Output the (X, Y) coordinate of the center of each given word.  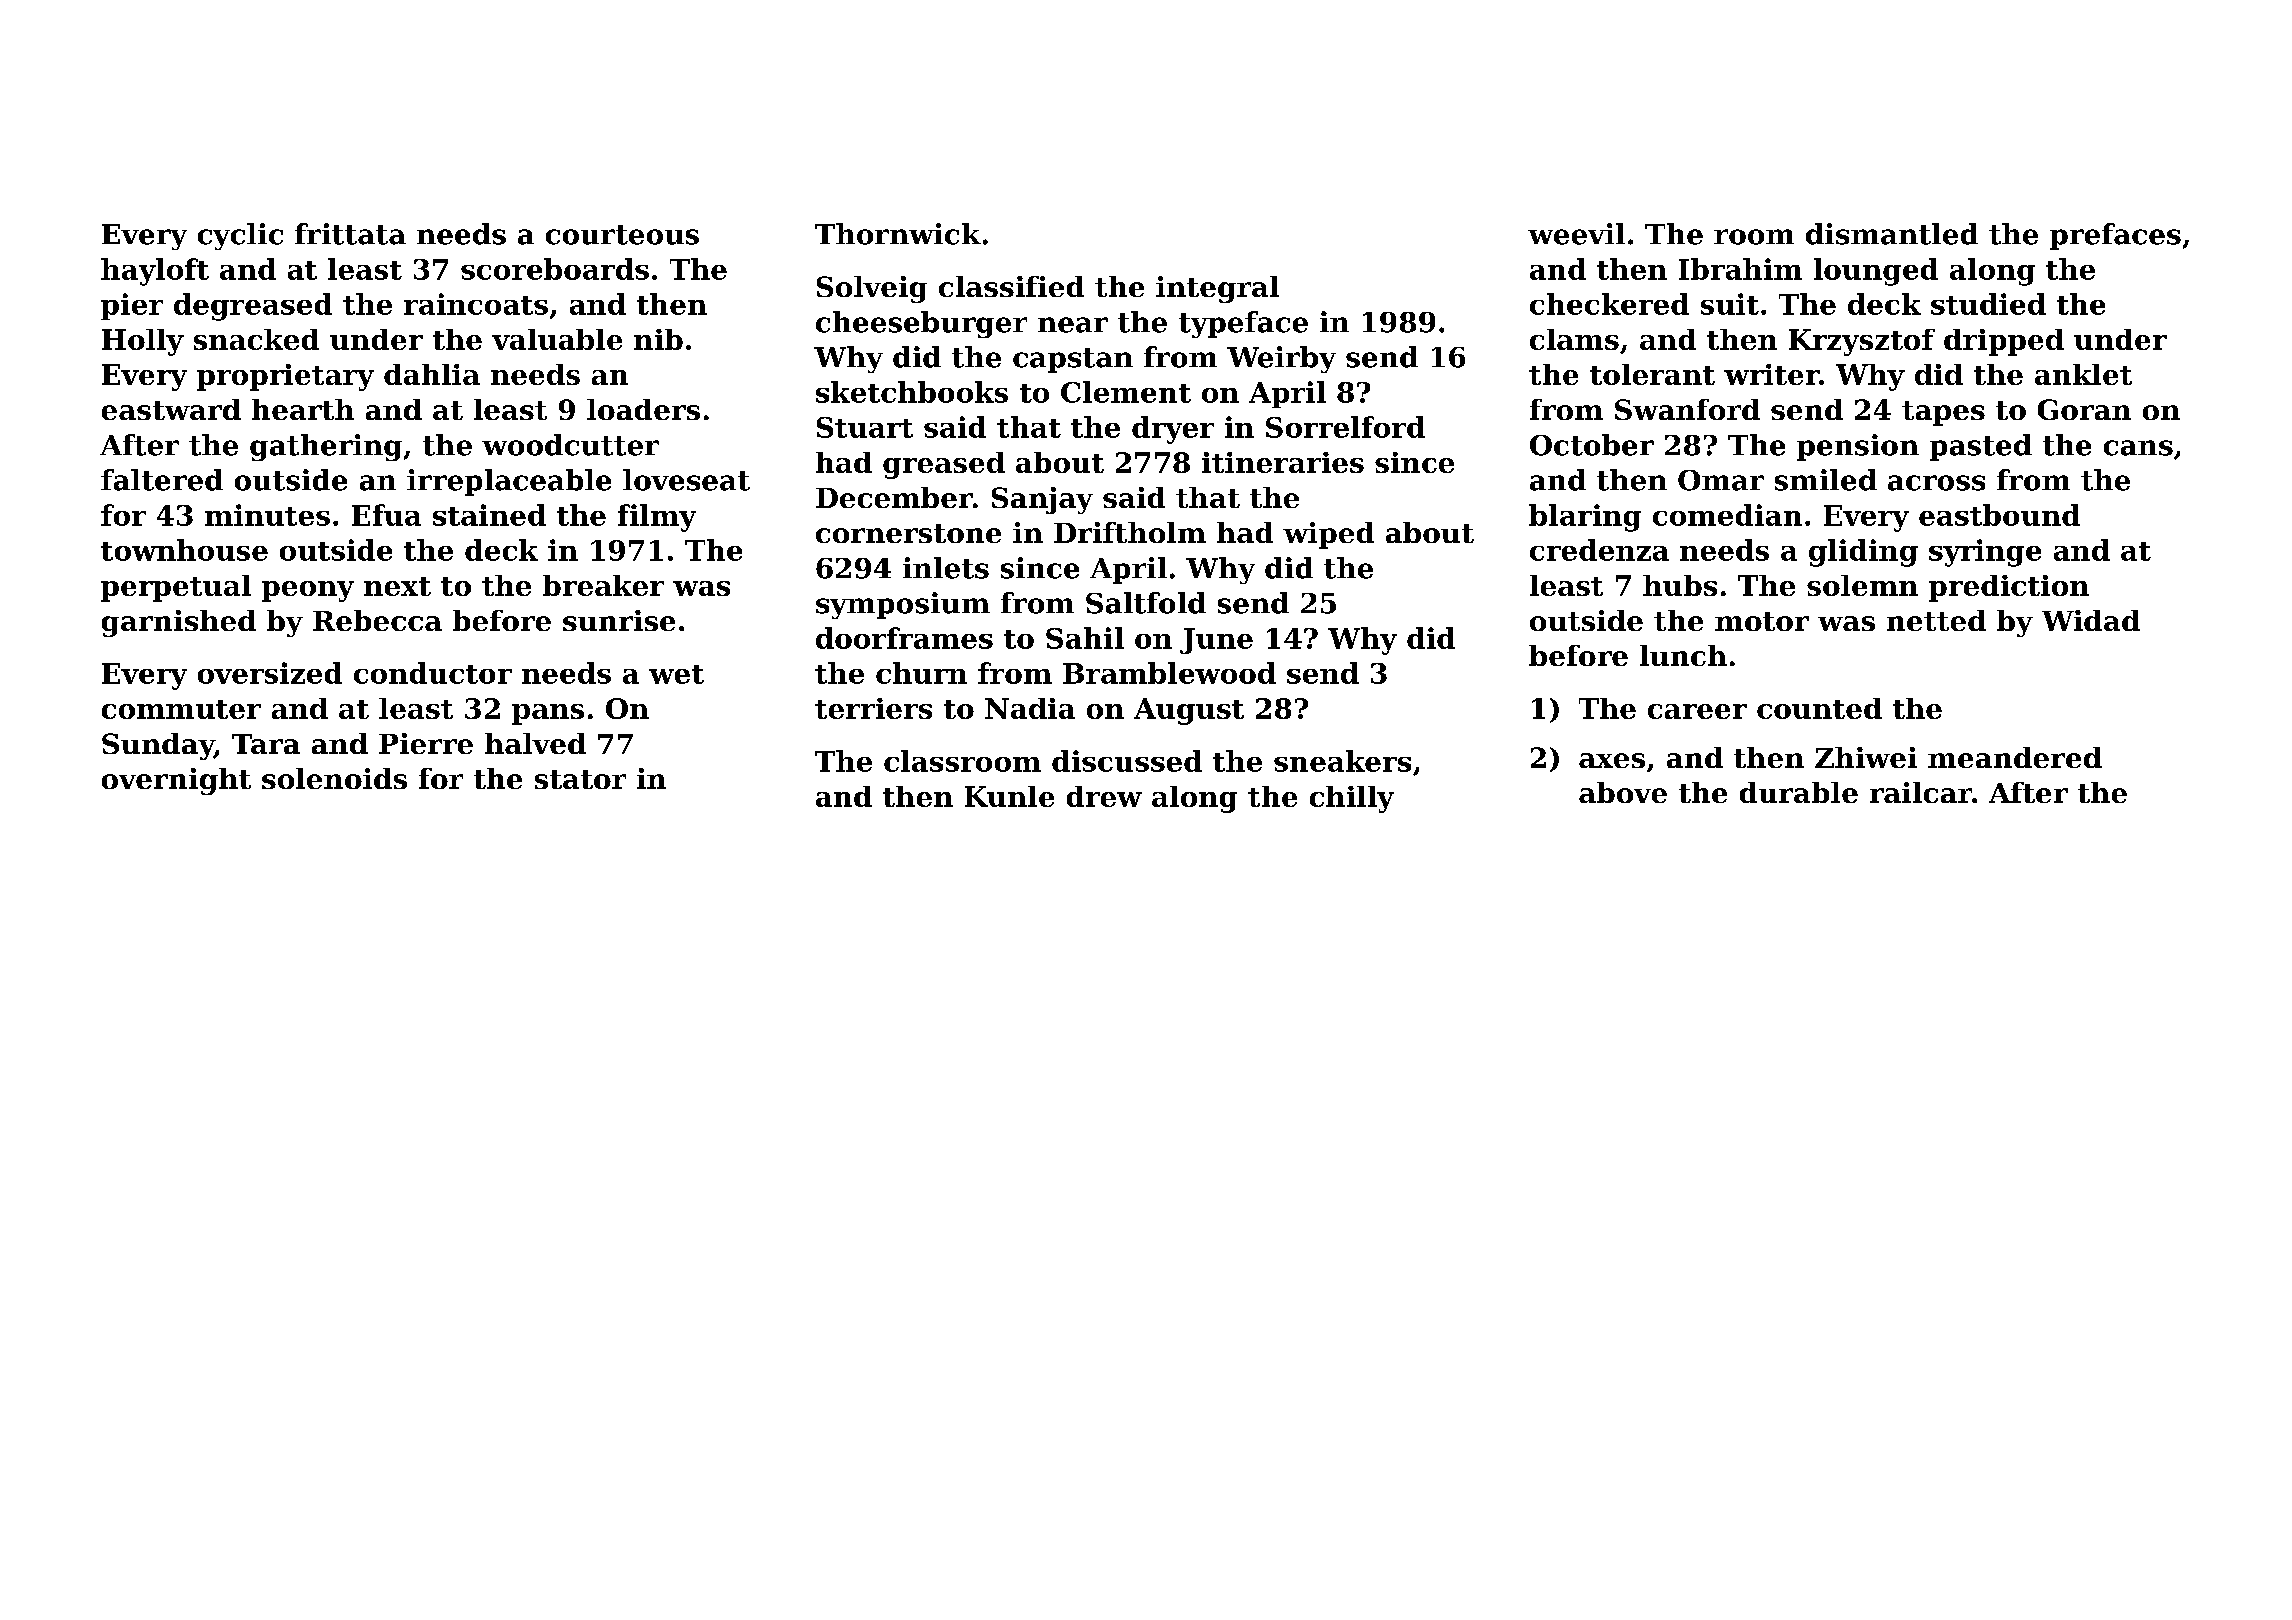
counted (1819, 708)
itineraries (1283, 462)
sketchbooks (912, 392)
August (1189, 711)
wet (676, 674)
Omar (1721, 480)
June (1216, 641)
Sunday (158, 746)
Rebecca (377, 620)
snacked (256, 339)
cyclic (240, 236)
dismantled (1892, 234)
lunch (1683, 655)
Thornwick (898, 234)
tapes (1943, 413)
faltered (162, 480)
